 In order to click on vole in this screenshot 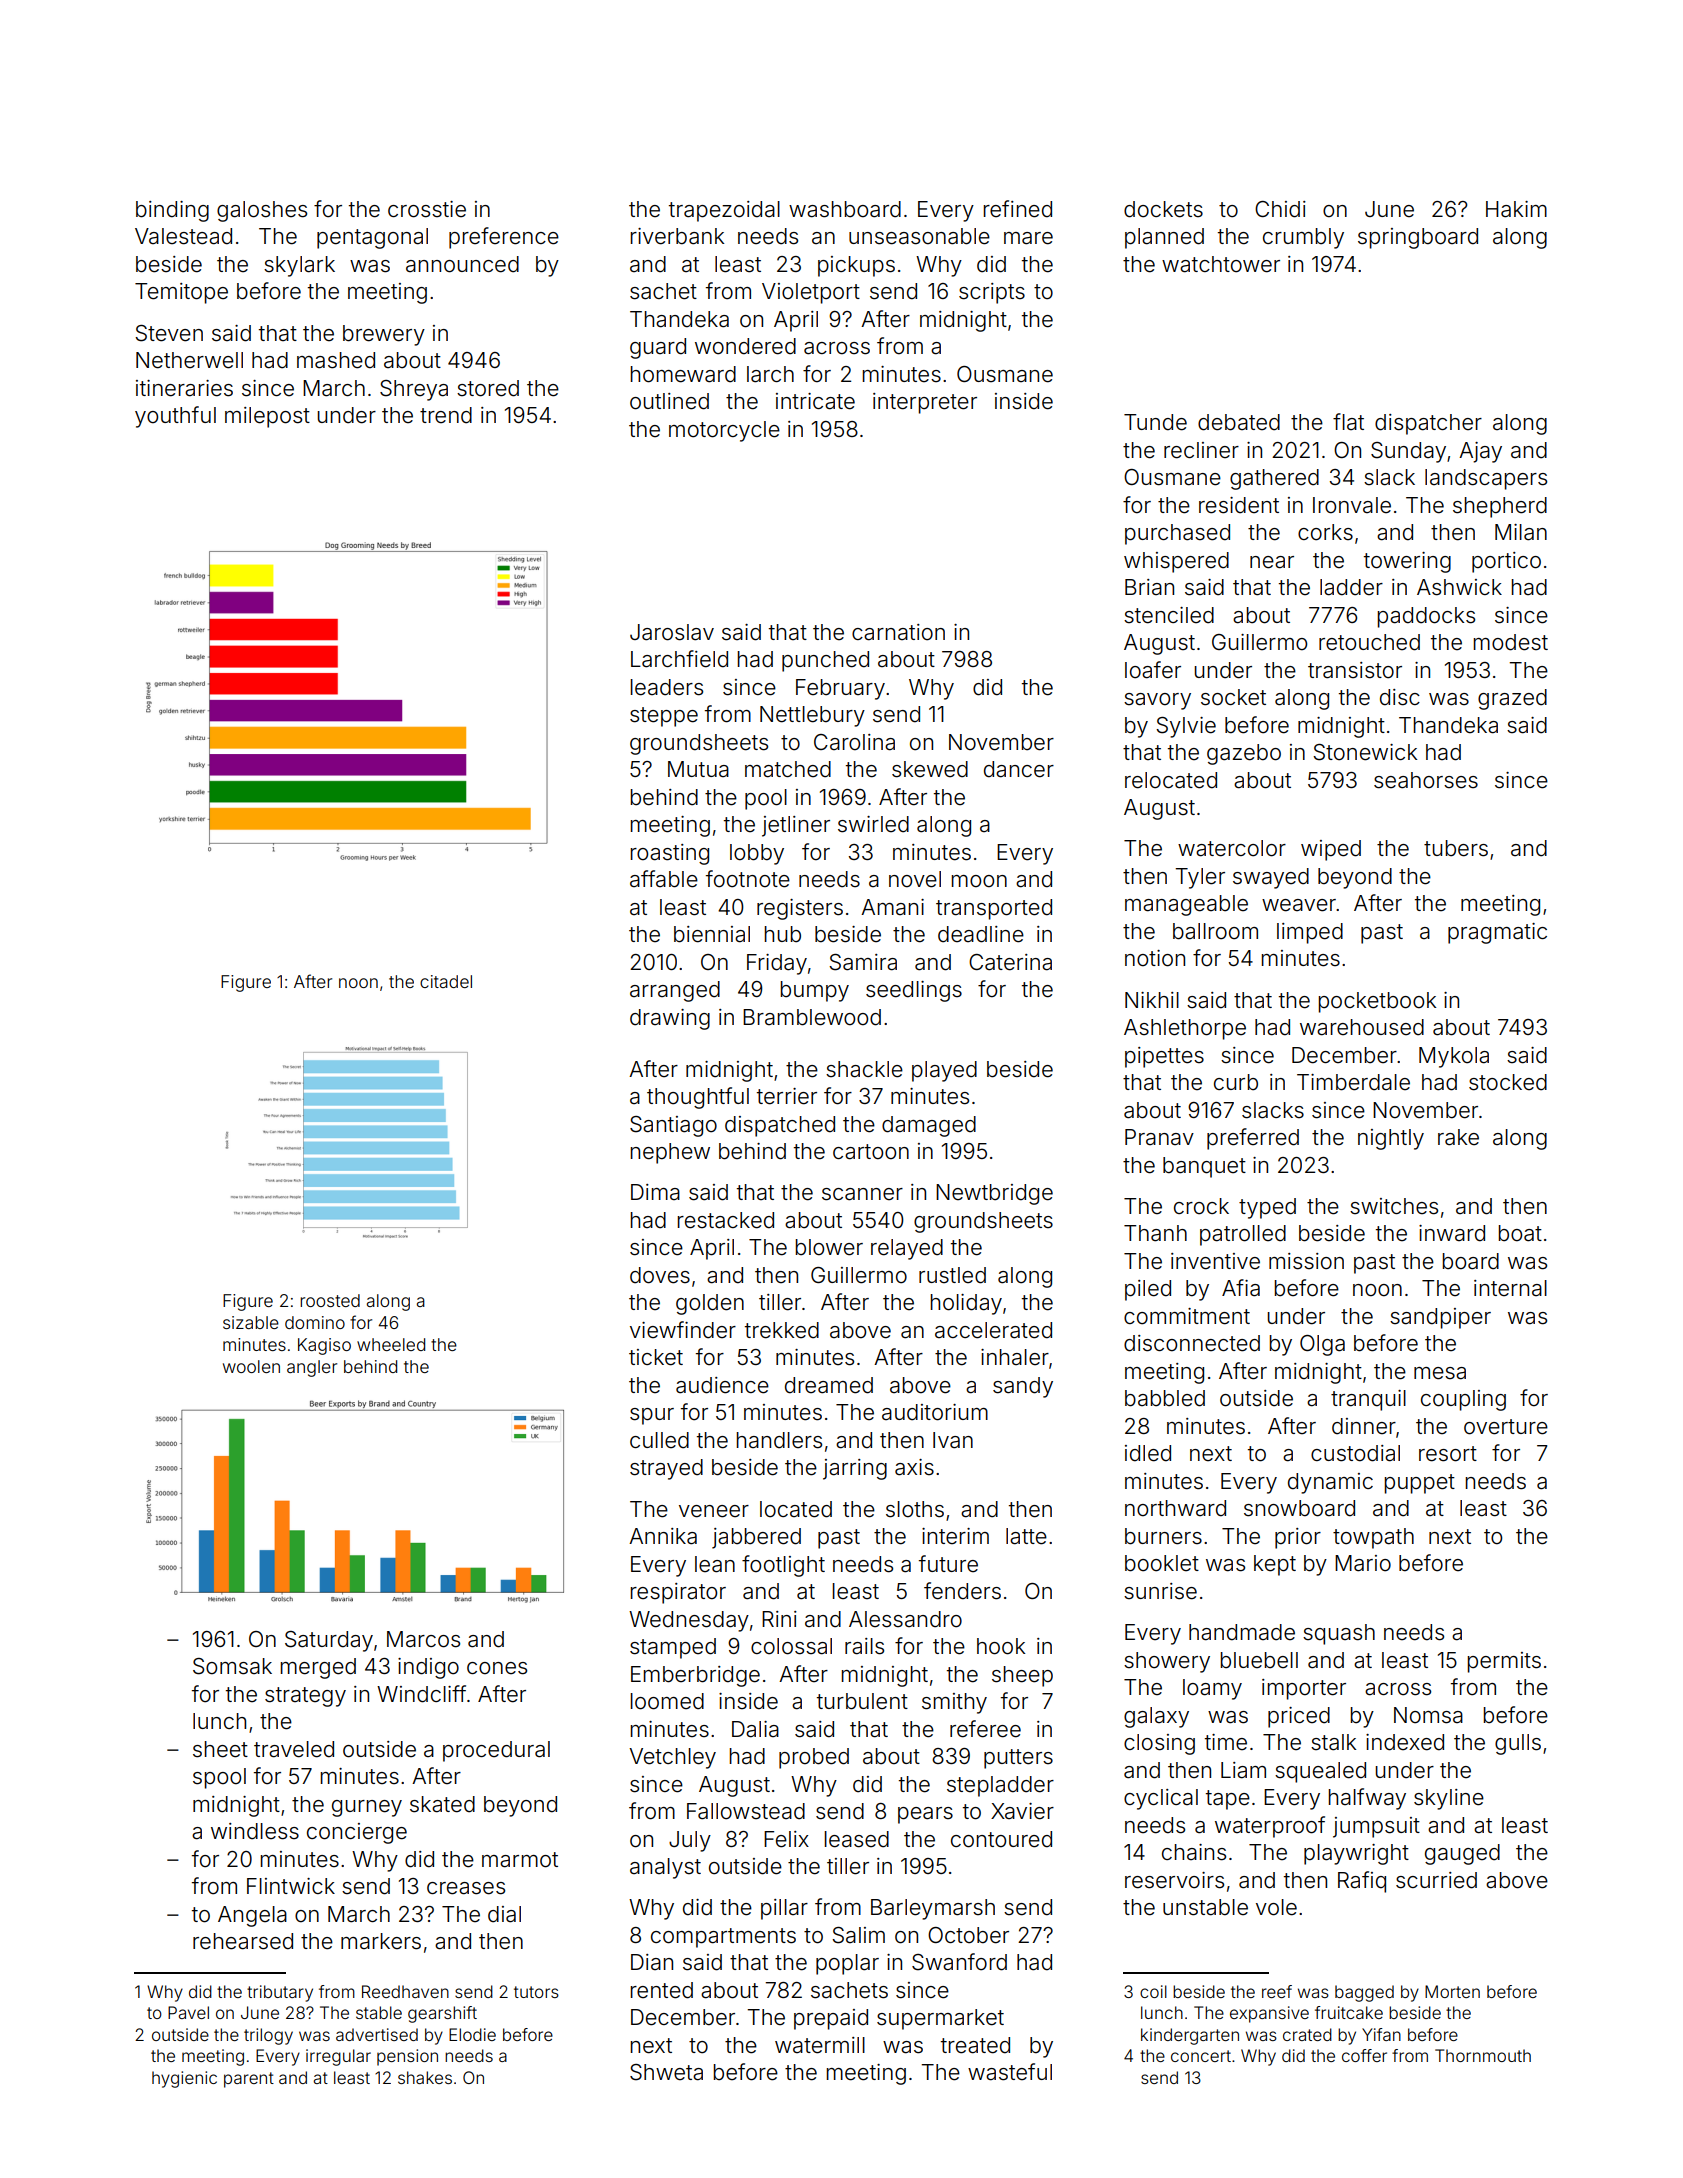, I will do `click(1276, 1907)`.
